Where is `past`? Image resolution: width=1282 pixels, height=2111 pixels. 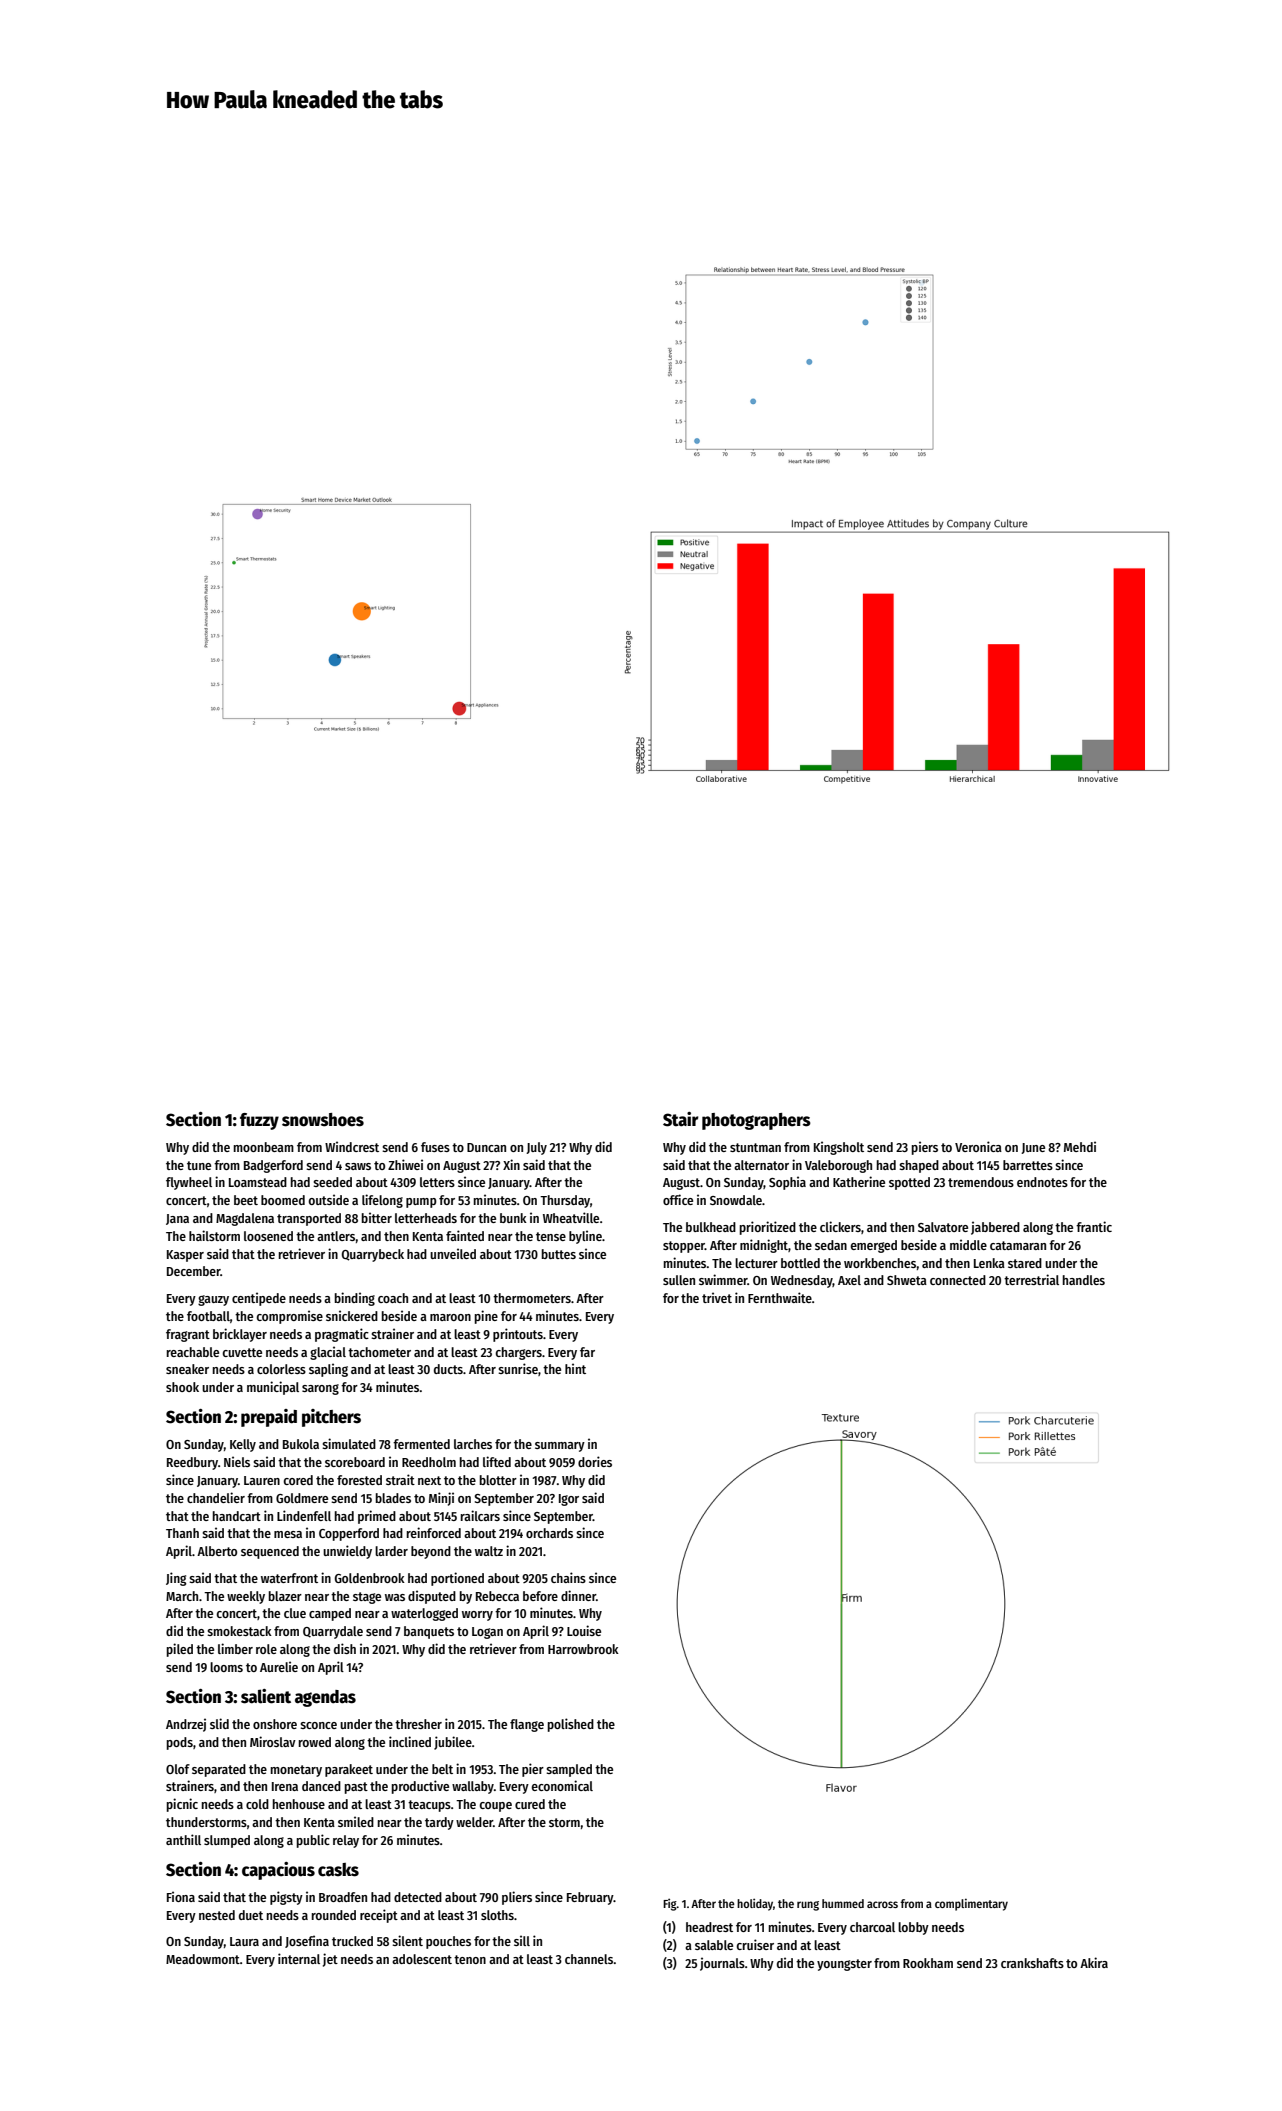 past is located at coordinates (356, 1788).
